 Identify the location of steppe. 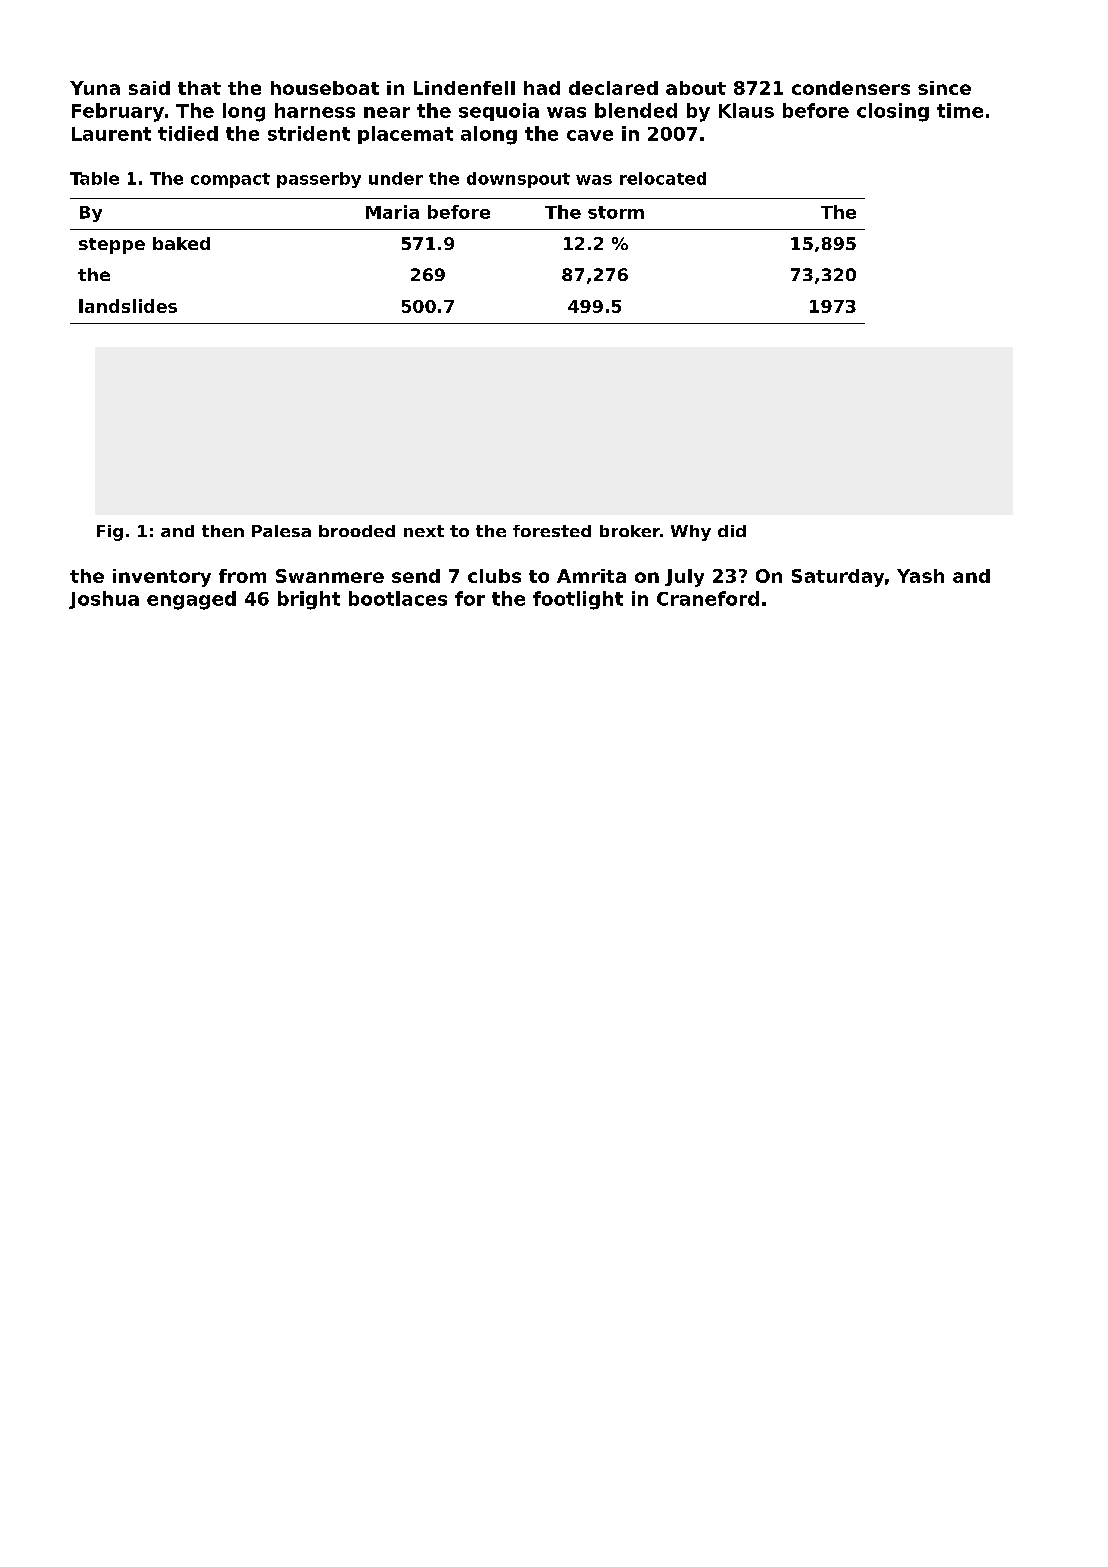
(112, 246).
